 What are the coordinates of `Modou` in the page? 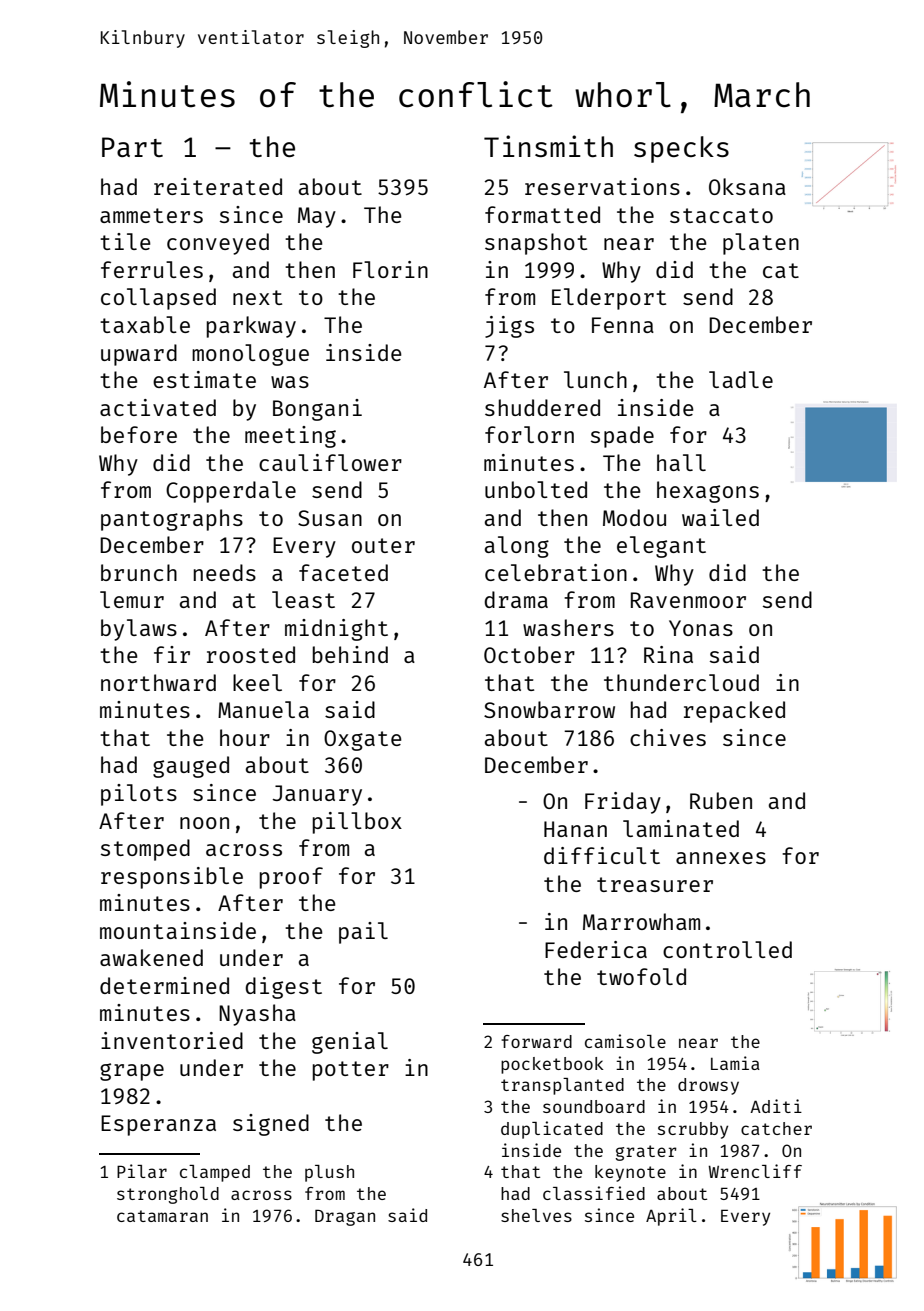 It's located at (634, 517).
